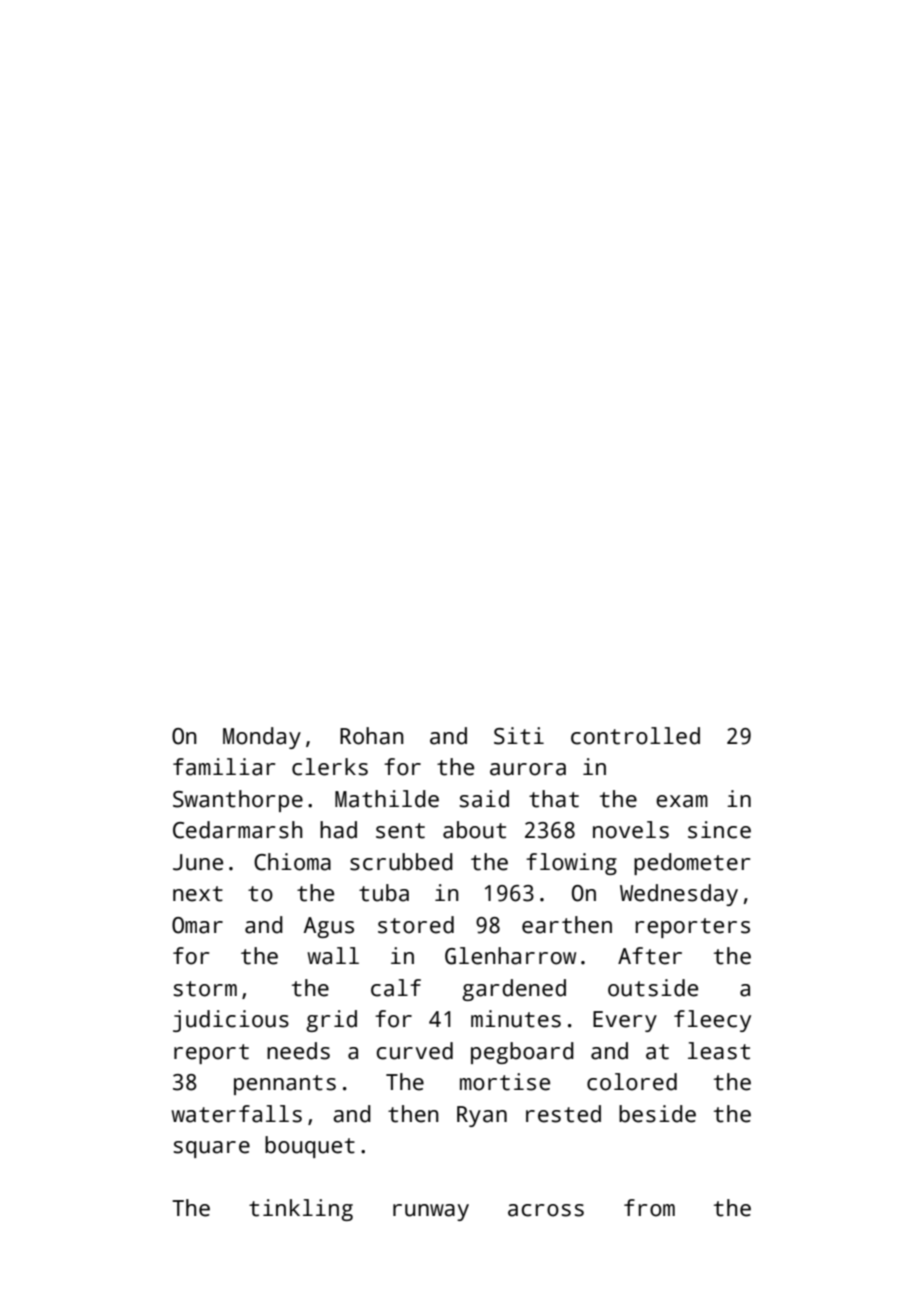 This screenshot has width=924, height=1311. Describe the element at coordinates (301, 1210) in the screenshot. I see `tinkling` at that location.
